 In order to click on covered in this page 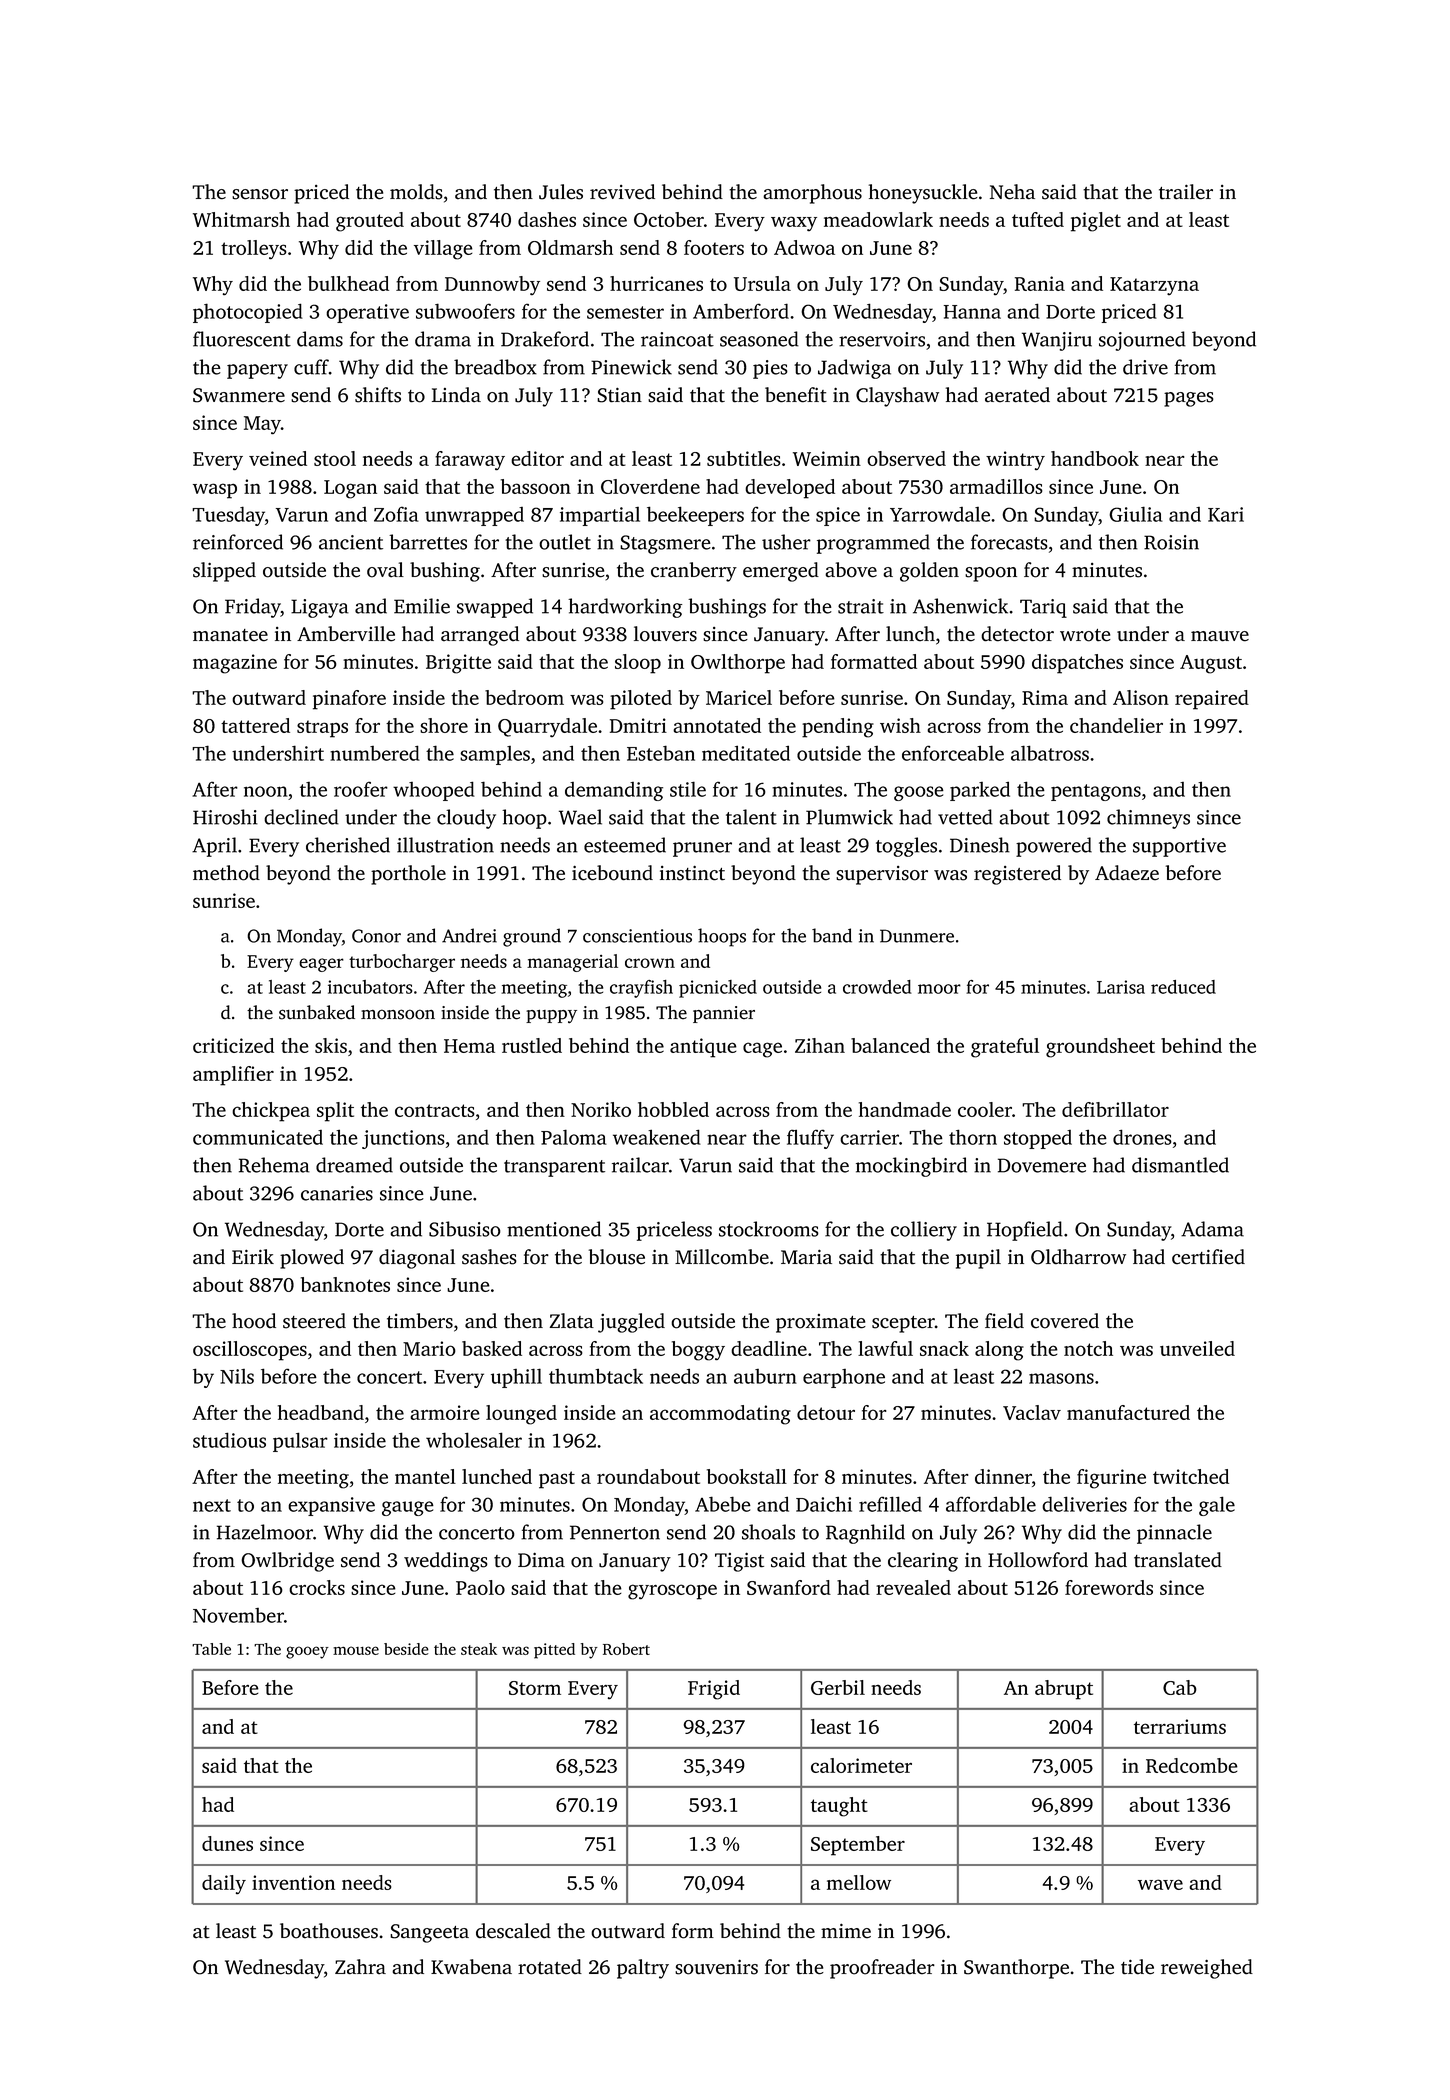, I will do `click(1065, 1321)`.
